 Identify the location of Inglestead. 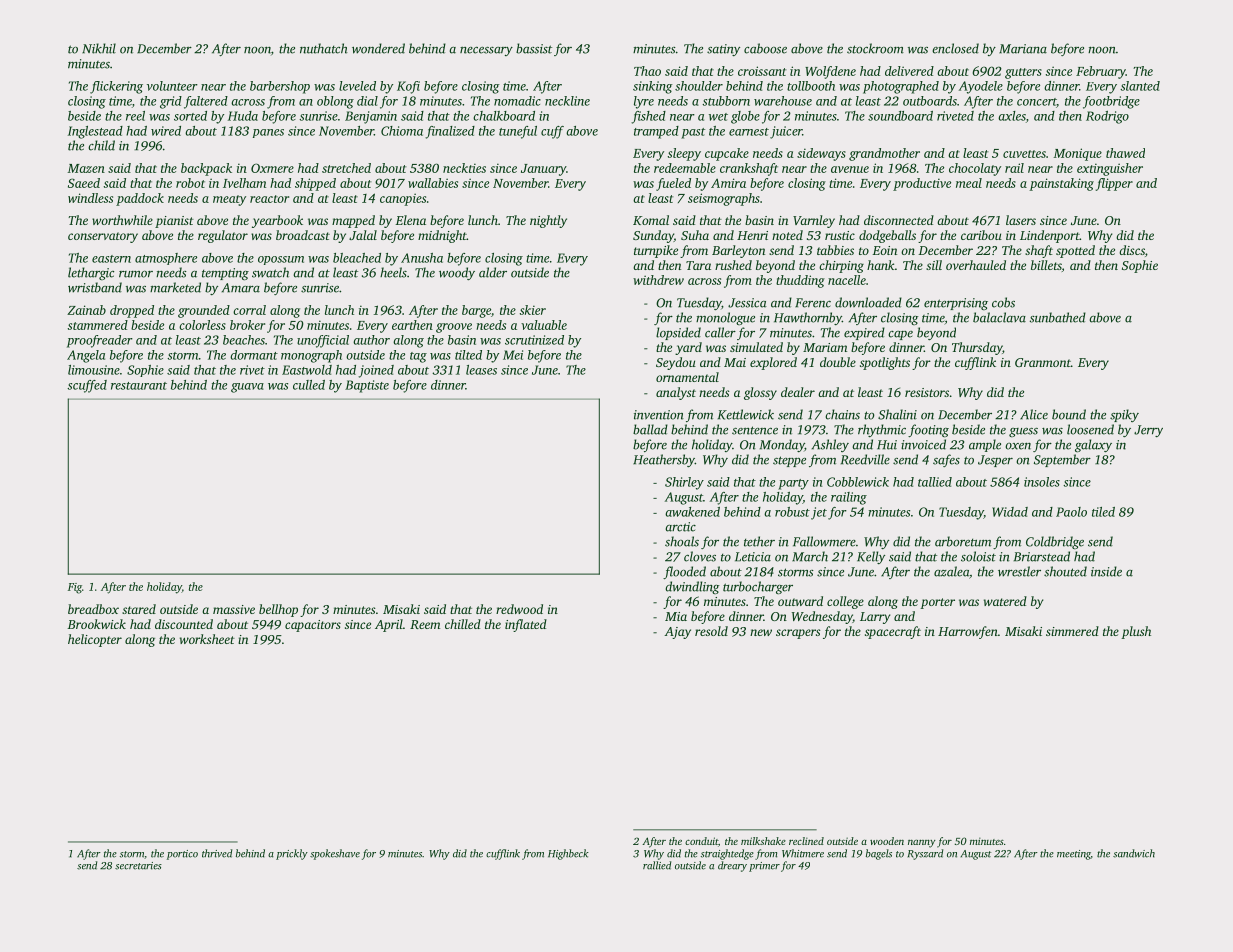
(95, 132).
